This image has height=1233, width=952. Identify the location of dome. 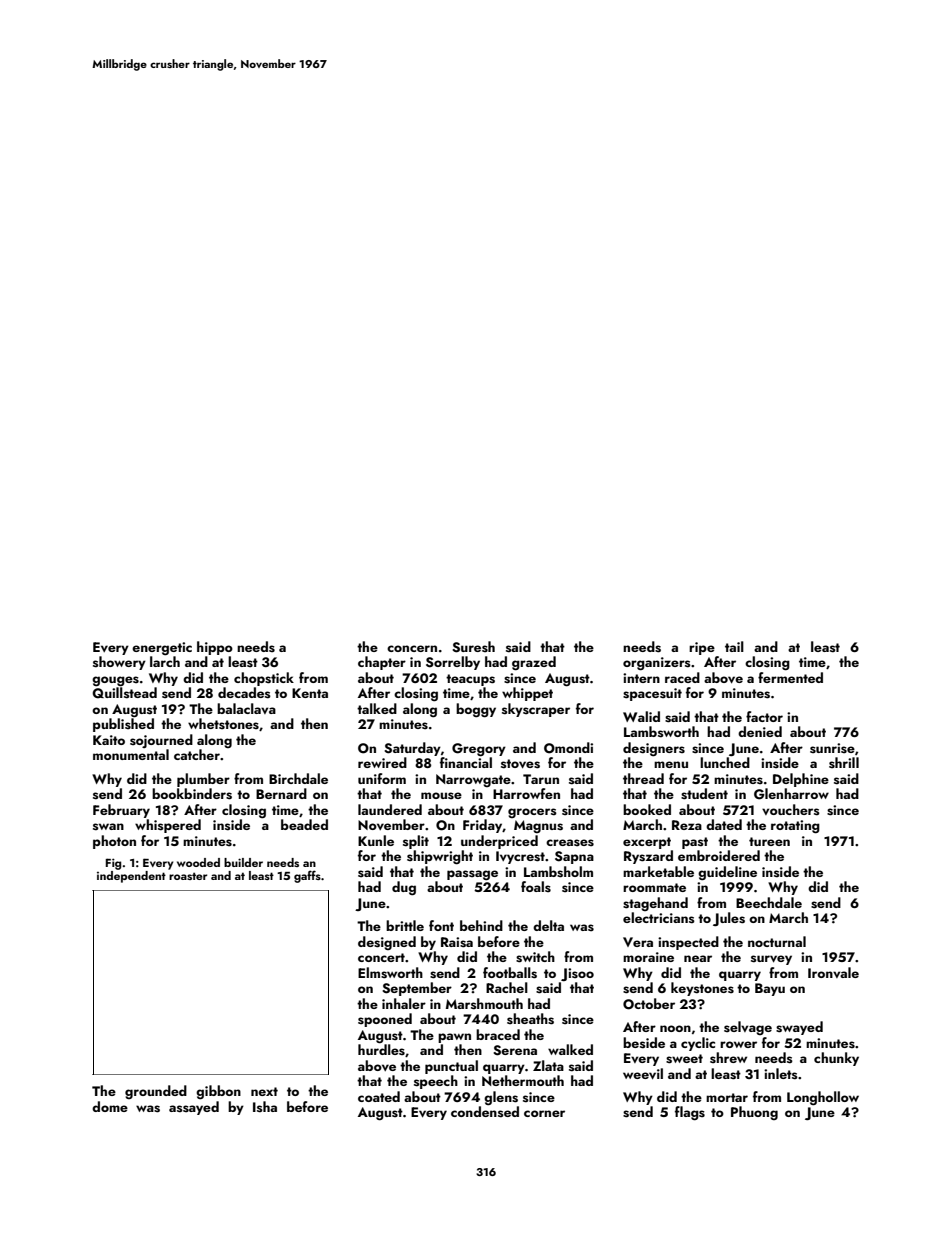
(110, 1106).
